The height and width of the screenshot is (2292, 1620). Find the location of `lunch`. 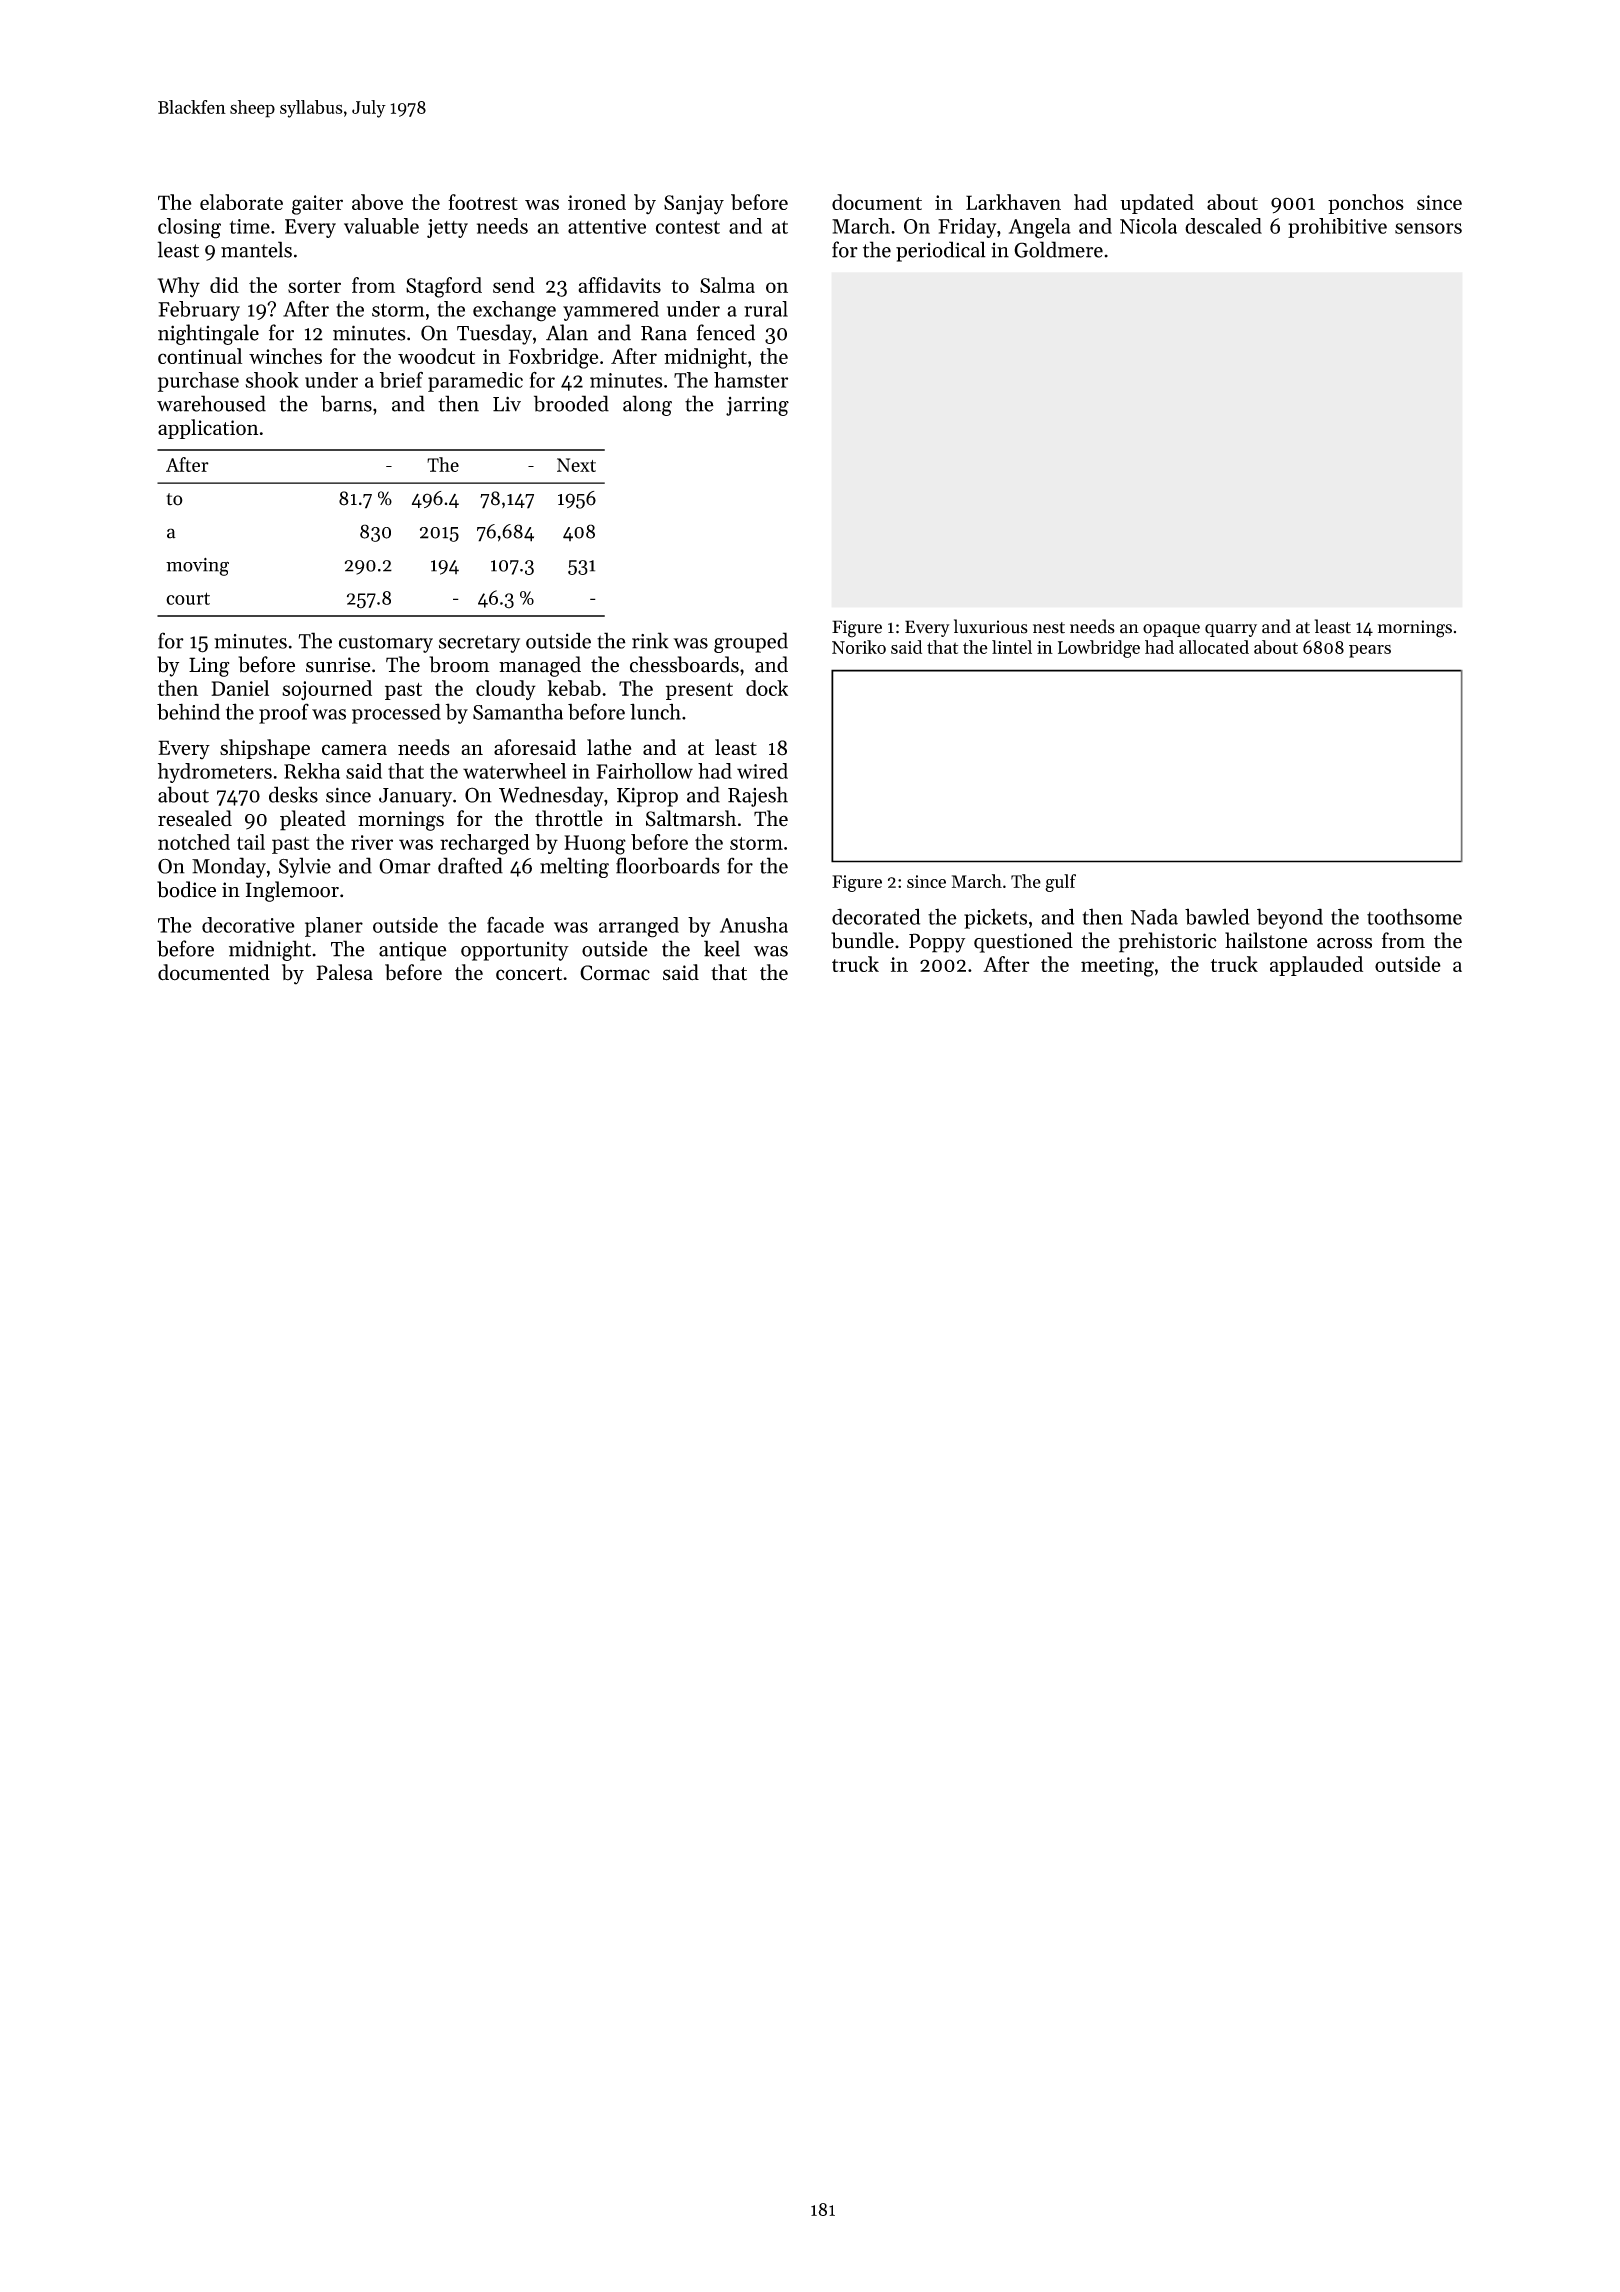

lunch is located at coordinates (655, 711).
